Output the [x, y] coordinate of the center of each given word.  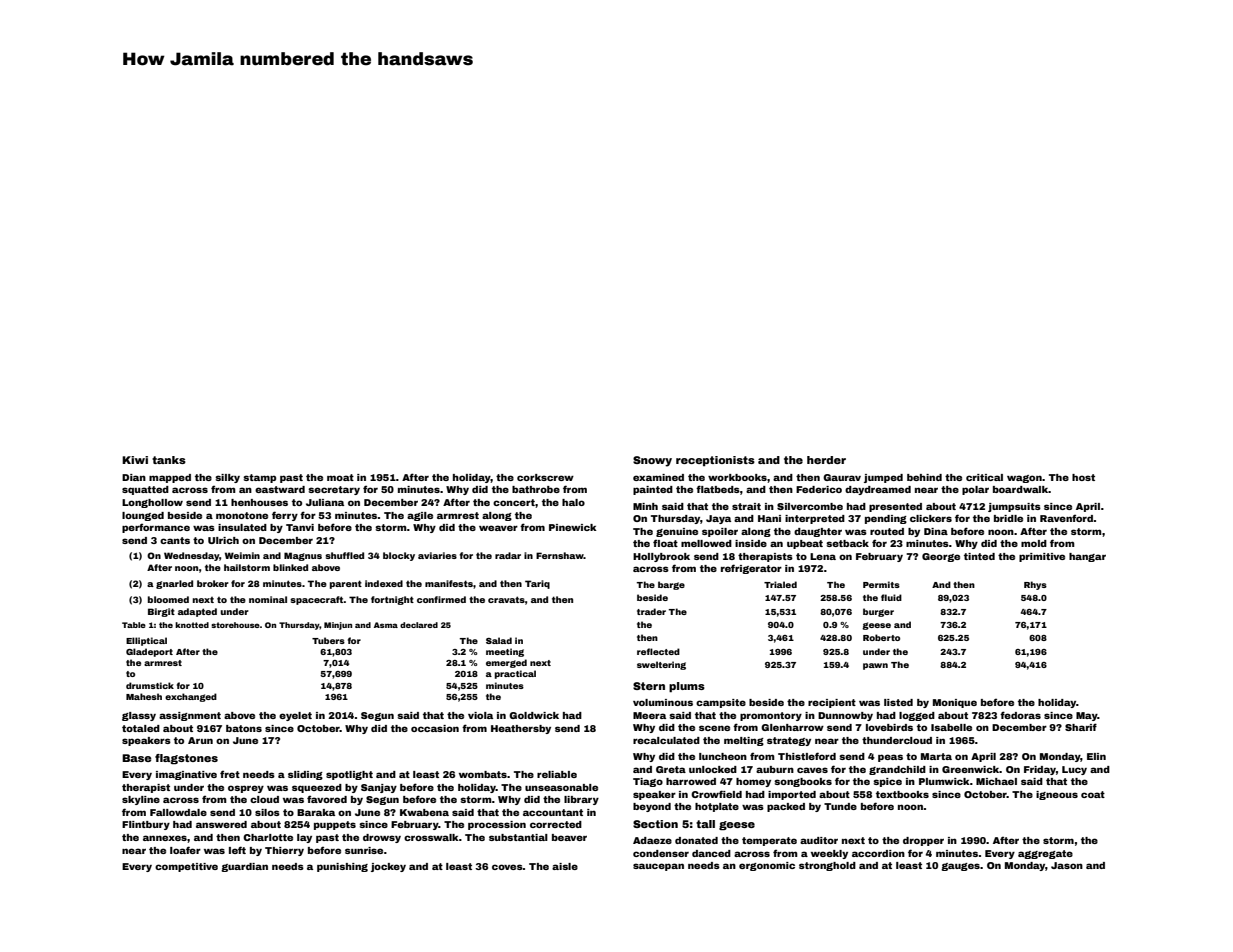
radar [508, 555]
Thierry [284, 851]
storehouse [235, 625]
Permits [881, 584]
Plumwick [944, 781]
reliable [557, 774]
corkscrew [545, 477]
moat [340, 477]
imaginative [186, 775]
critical [984, 477]
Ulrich [223, 540]
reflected [658, 651]
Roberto [881, 637]
